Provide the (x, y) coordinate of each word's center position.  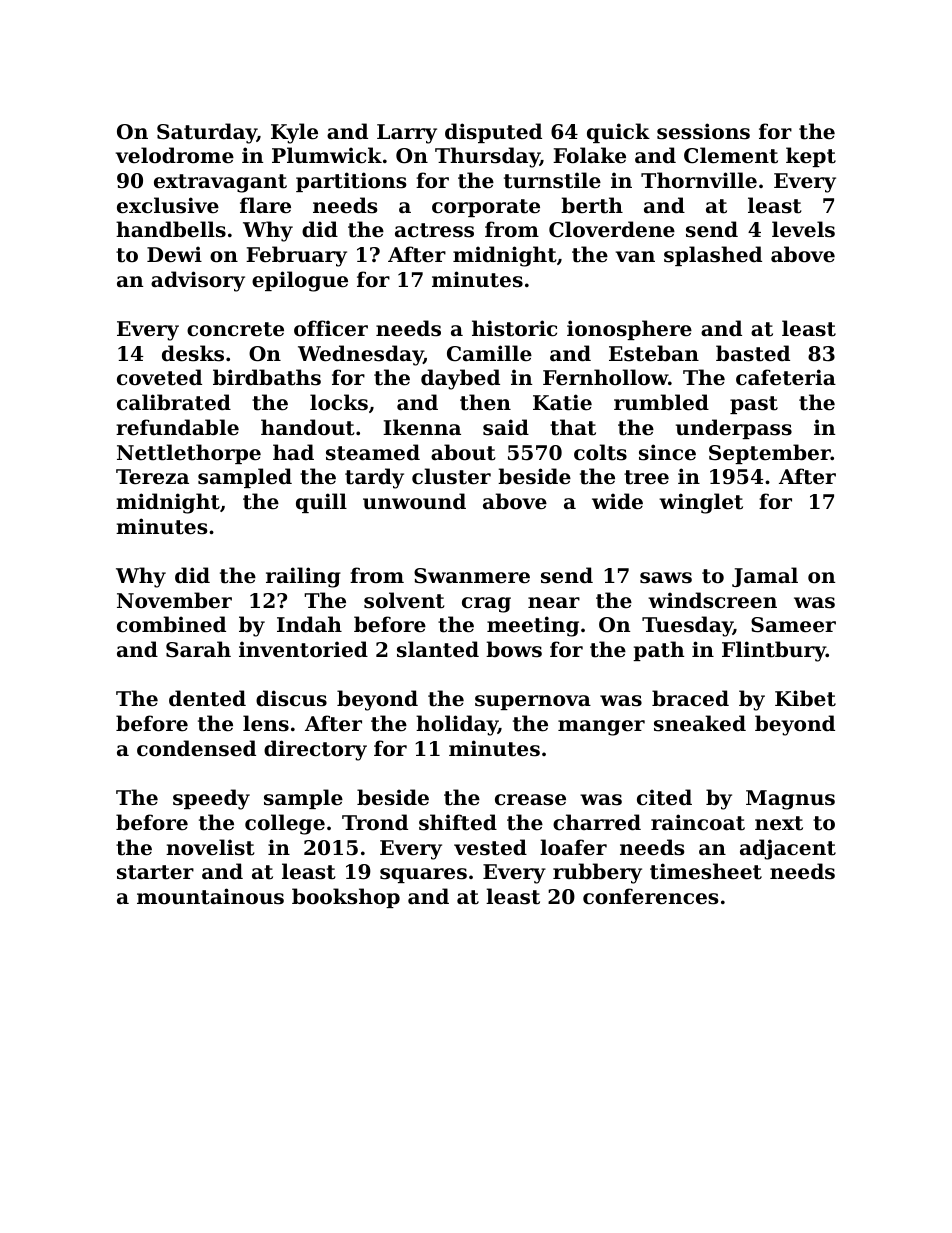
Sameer (793, 625)
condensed (196, 748)
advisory (198, 281)
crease (530, 800)
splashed (713, 256)
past (754, 405)
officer (331, 328)
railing (303, 577)
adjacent (788, 849)
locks (339, 402)
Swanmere (472, 576)
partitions (351, 182)
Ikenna (422, 427)
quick (618, 133)
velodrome (175, 155)
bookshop (346, 898)
